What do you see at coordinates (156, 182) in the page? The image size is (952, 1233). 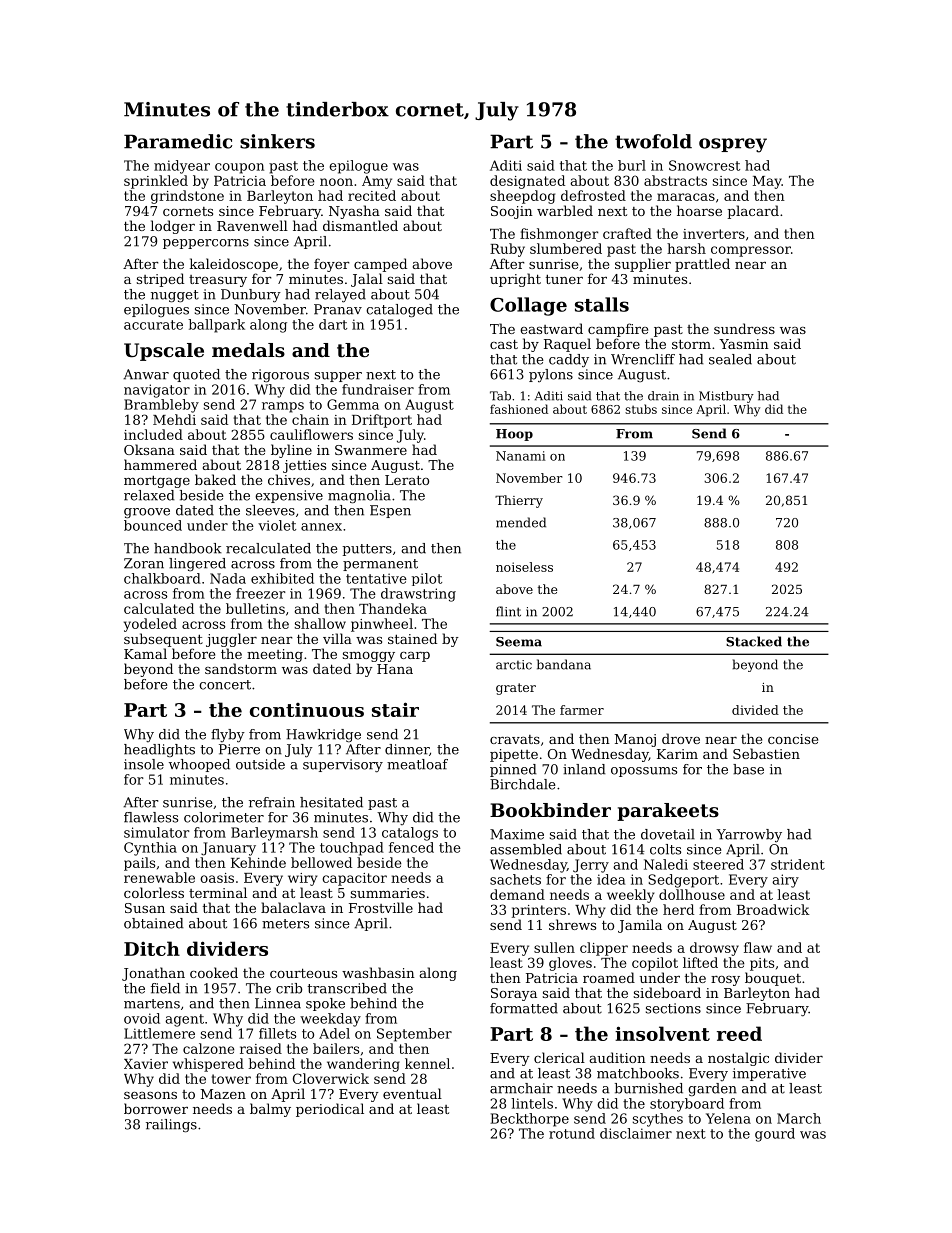 I see `sprinkled` at bounding box center [156, 182].
